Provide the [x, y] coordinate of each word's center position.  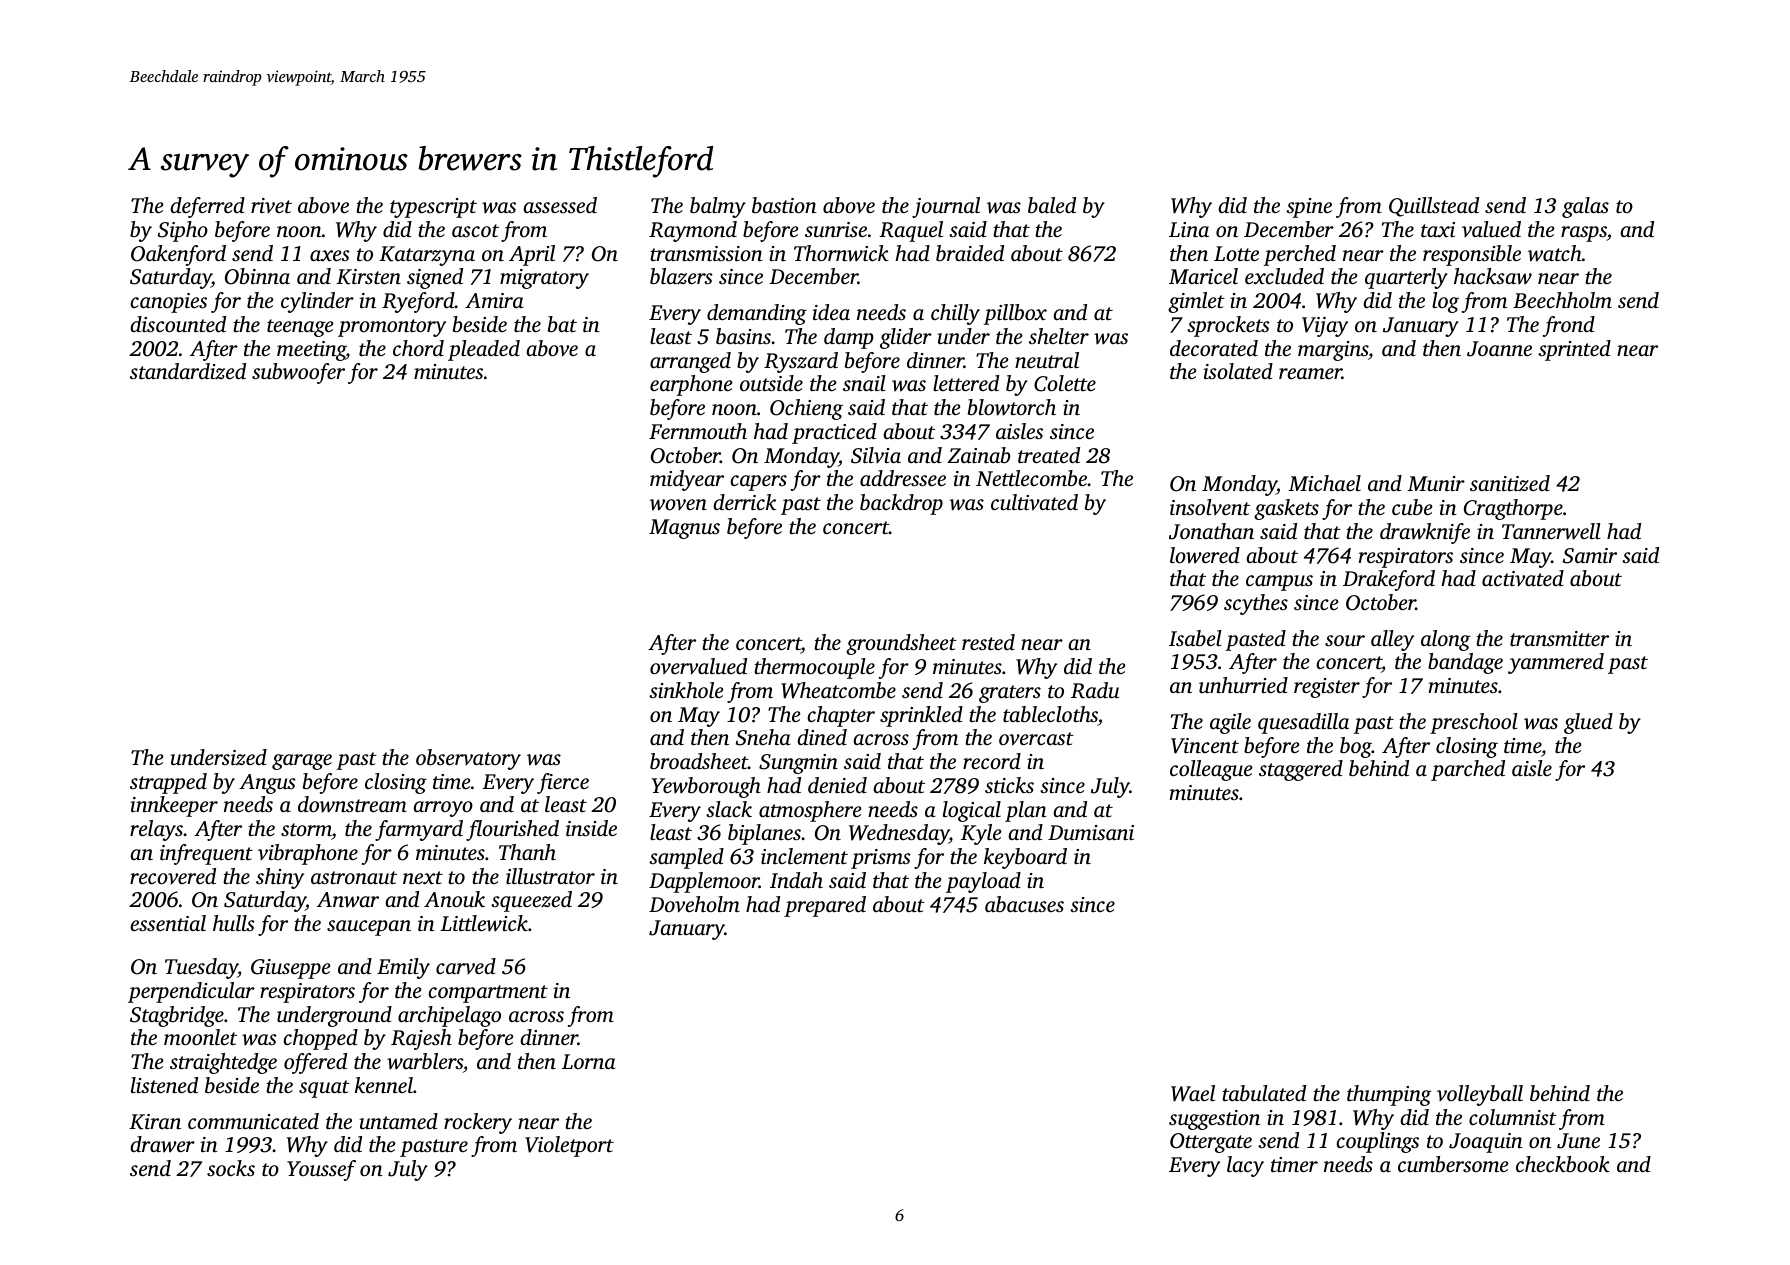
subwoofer [298, 373]
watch [1555, 253]
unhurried [1243, 685]
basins [743, 336]
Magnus [684, 529]
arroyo [443, 809]
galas [1585, 207]
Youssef [321, 1170]
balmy [718, 207]
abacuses [1024, 904]
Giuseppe [291, 969]
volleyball [1480, 1095]
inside [591, 828]
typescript [433, 208]
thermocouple [814, 668]
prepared [825, 906]
